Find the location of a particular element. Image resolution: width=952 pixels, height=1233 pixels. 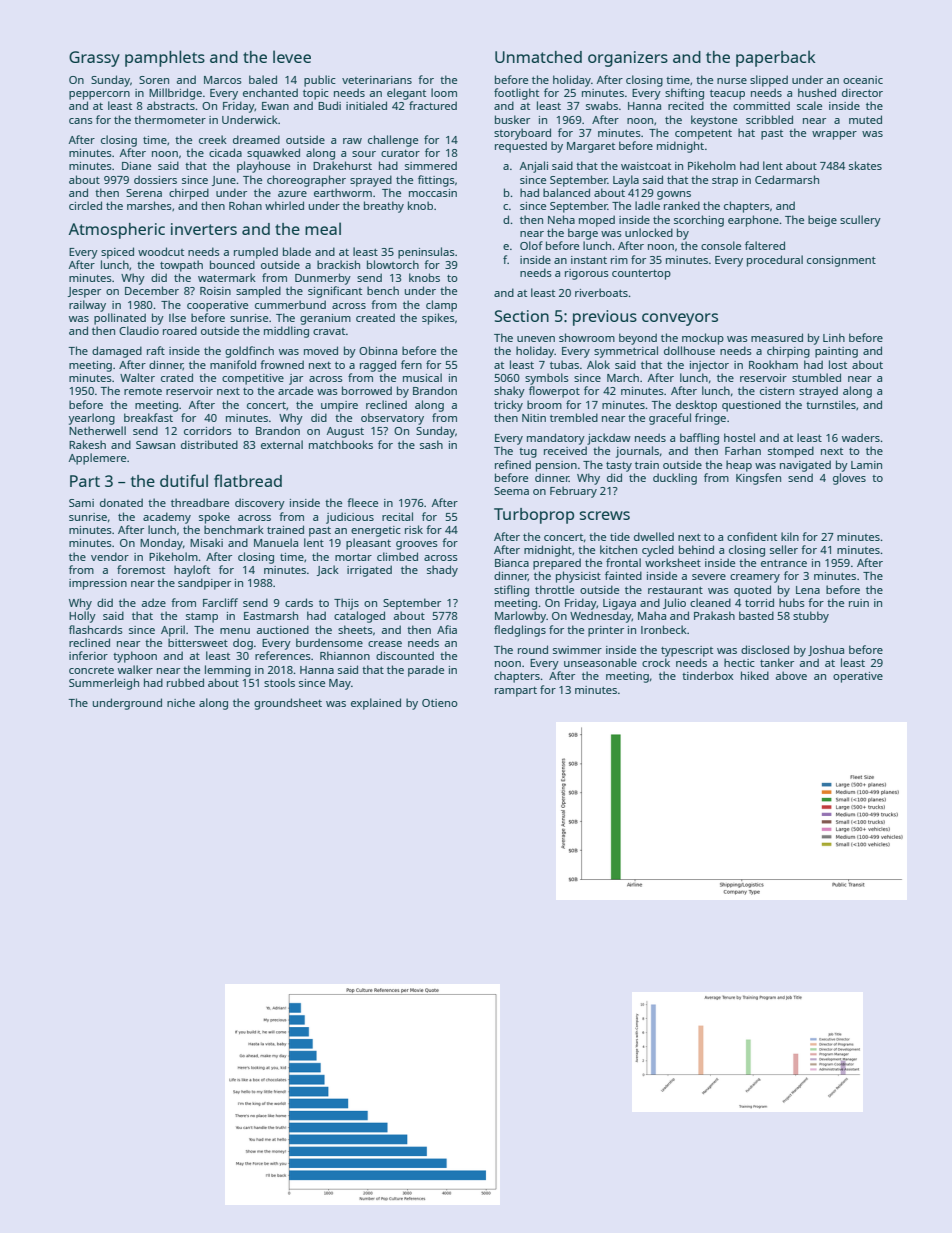

mandatory is located at coordinates (556, 439).
